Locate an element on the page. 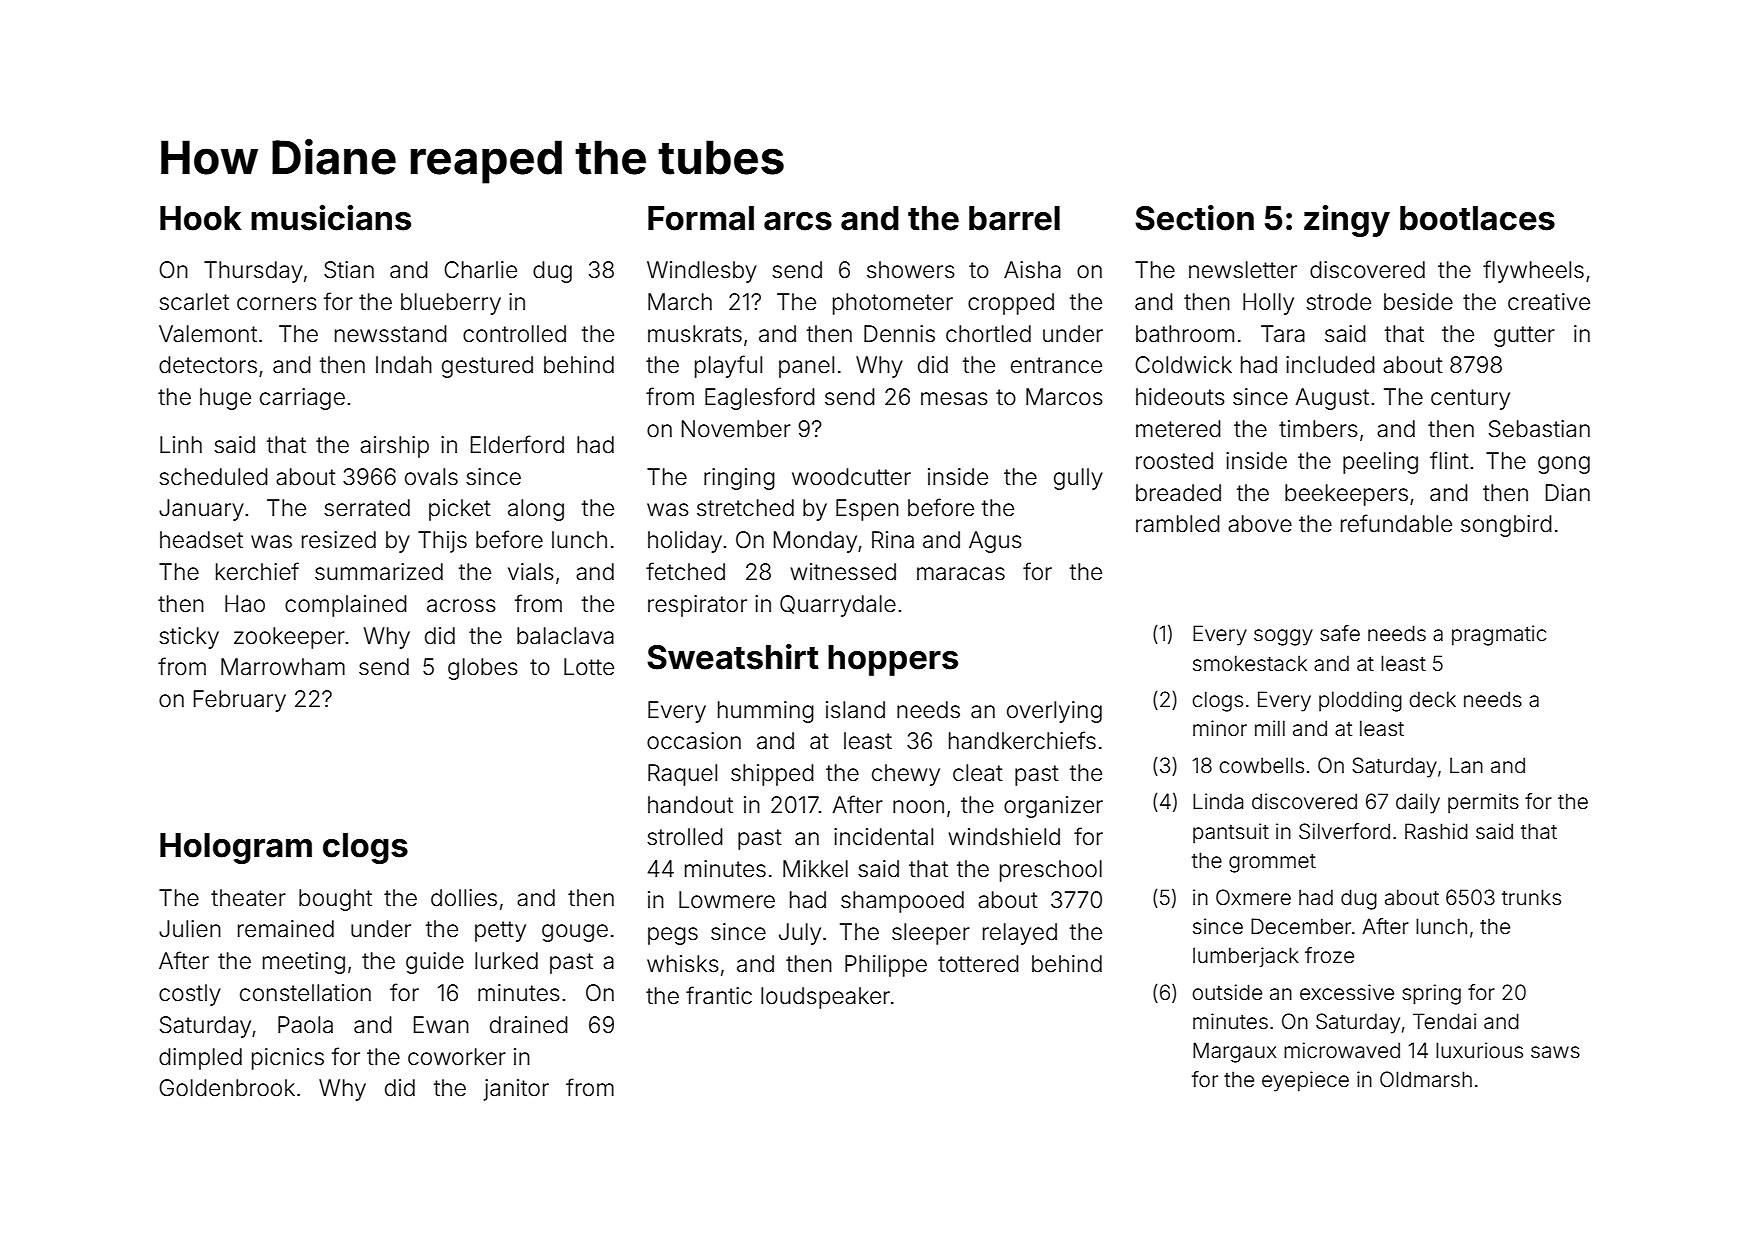  hoppers is located at coordinates (893, 660).
